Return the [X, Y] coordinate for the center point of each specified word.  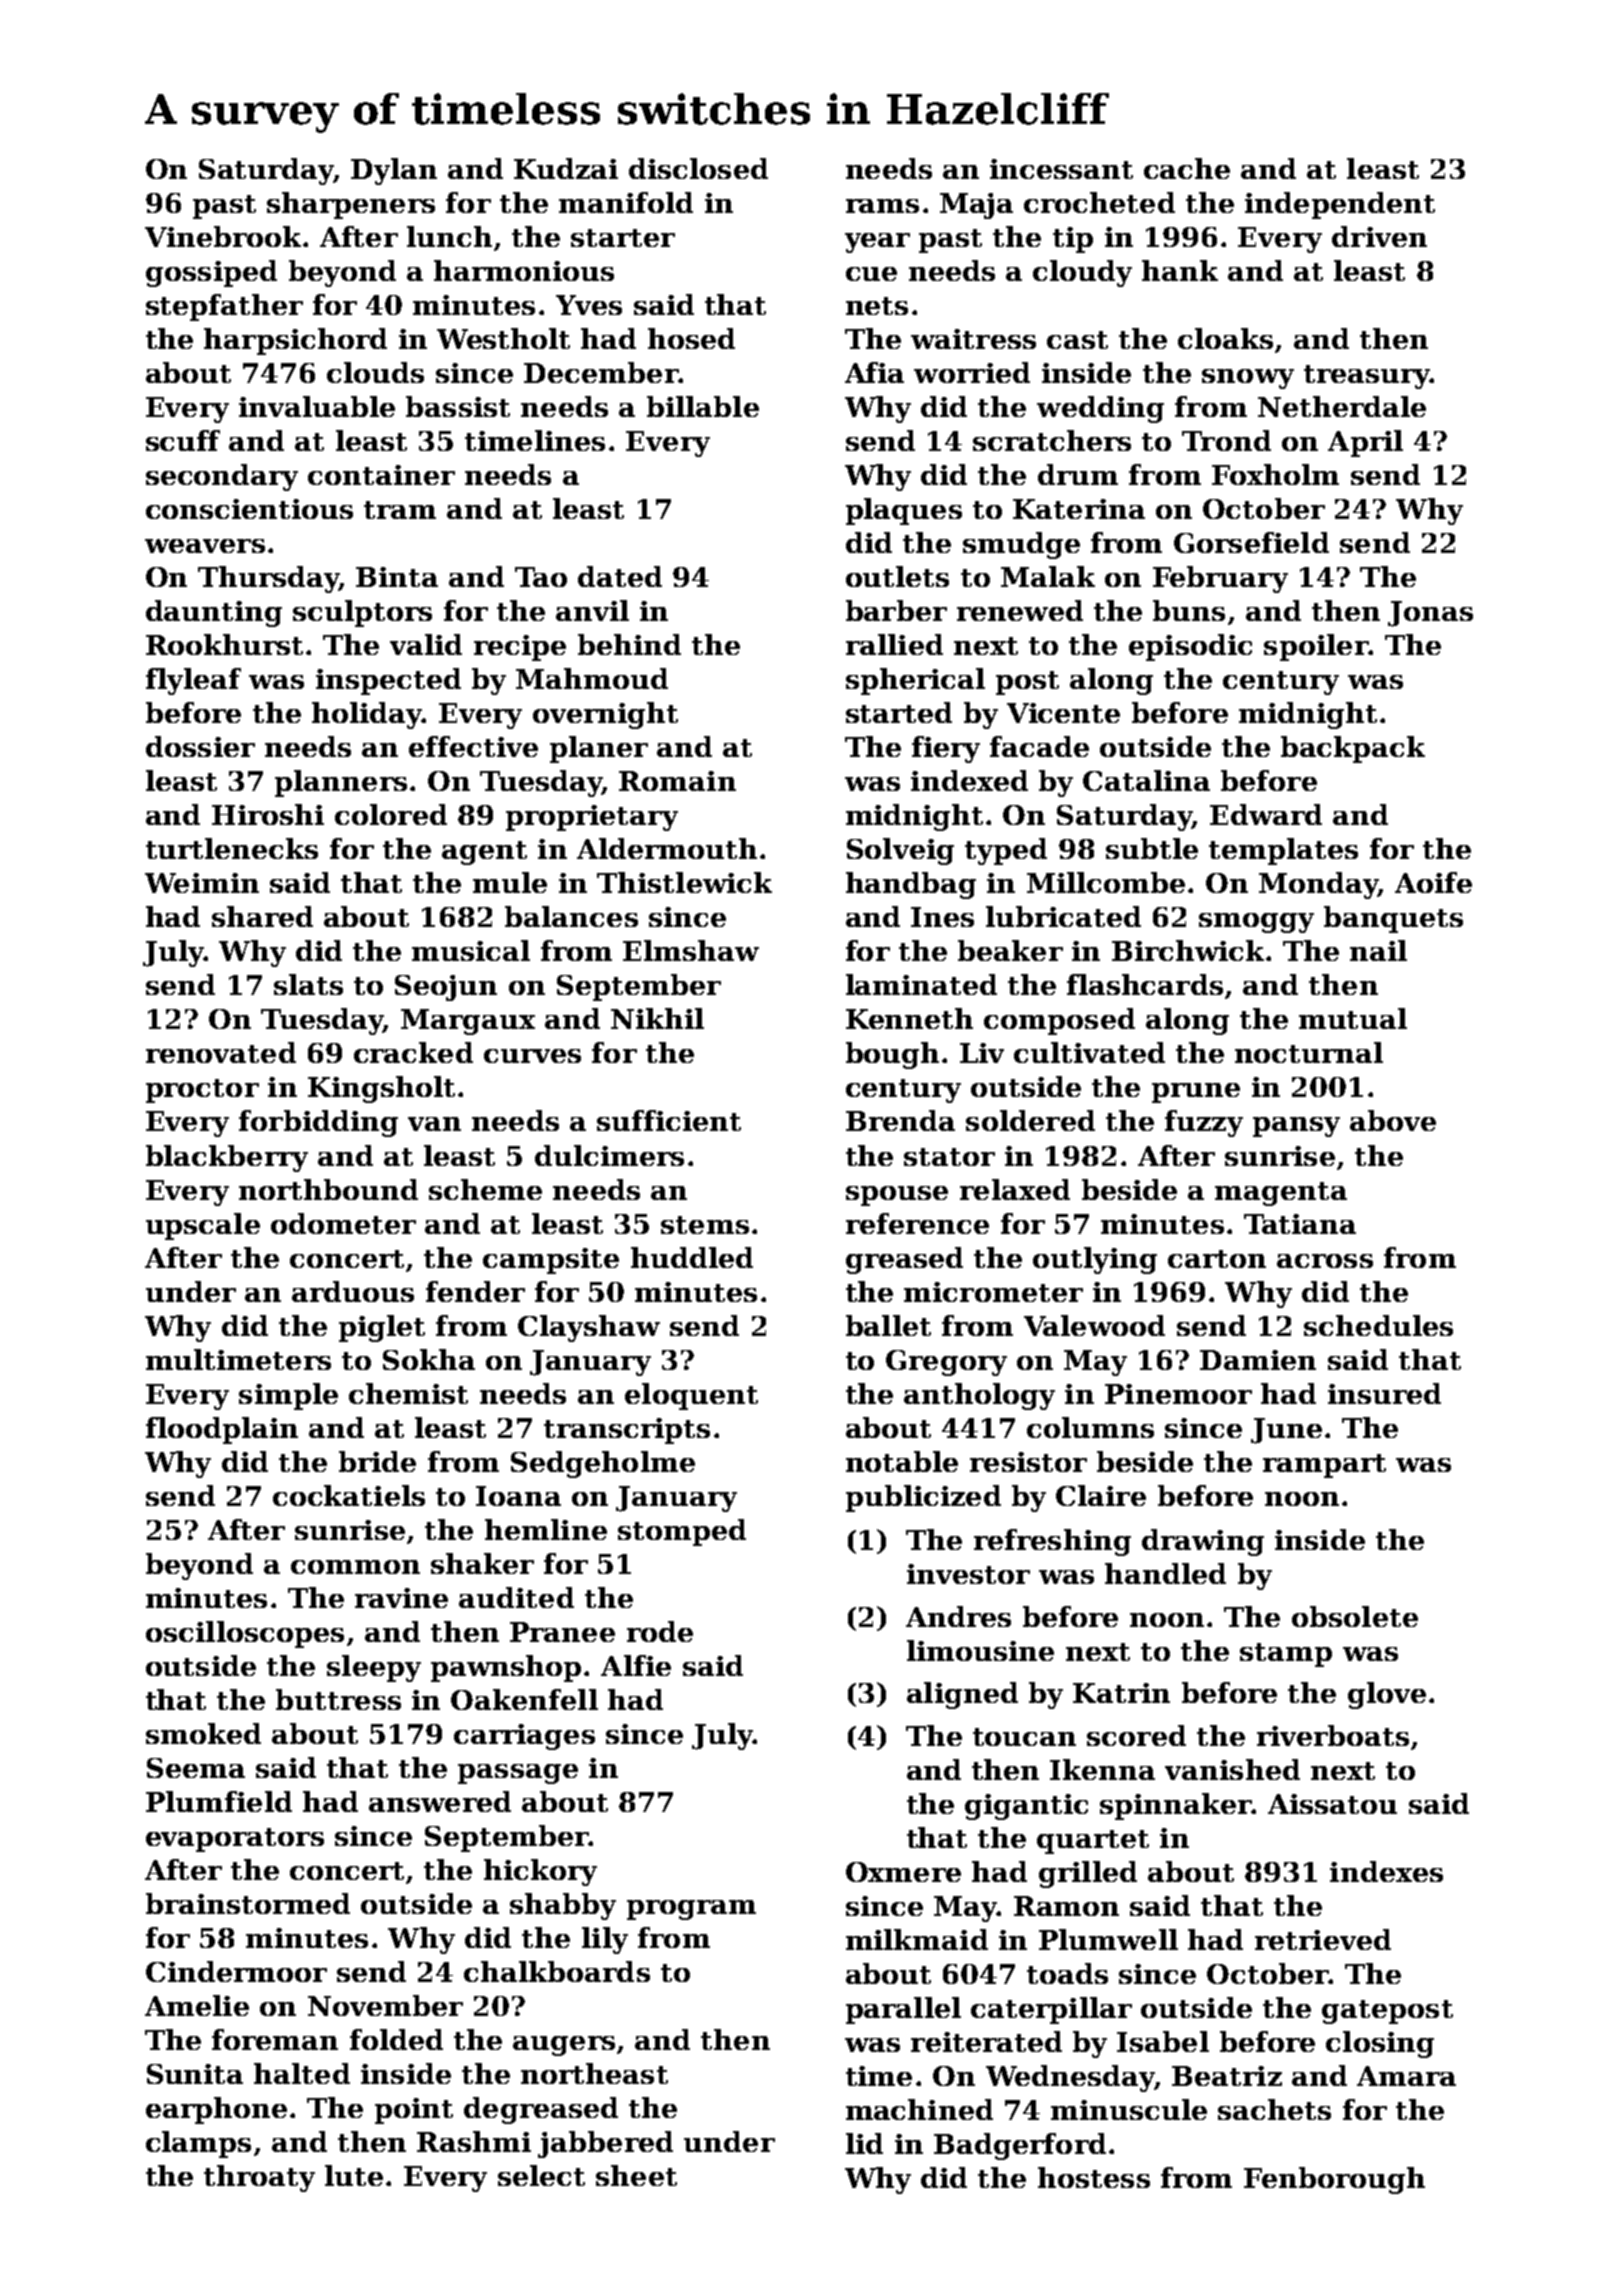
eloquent [691, 1396]
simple [288, 1396]
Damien [1258, 1360]
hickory [540, 1872]
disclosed [698, 168]
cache [1187, 168]
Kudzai [566, 168]
